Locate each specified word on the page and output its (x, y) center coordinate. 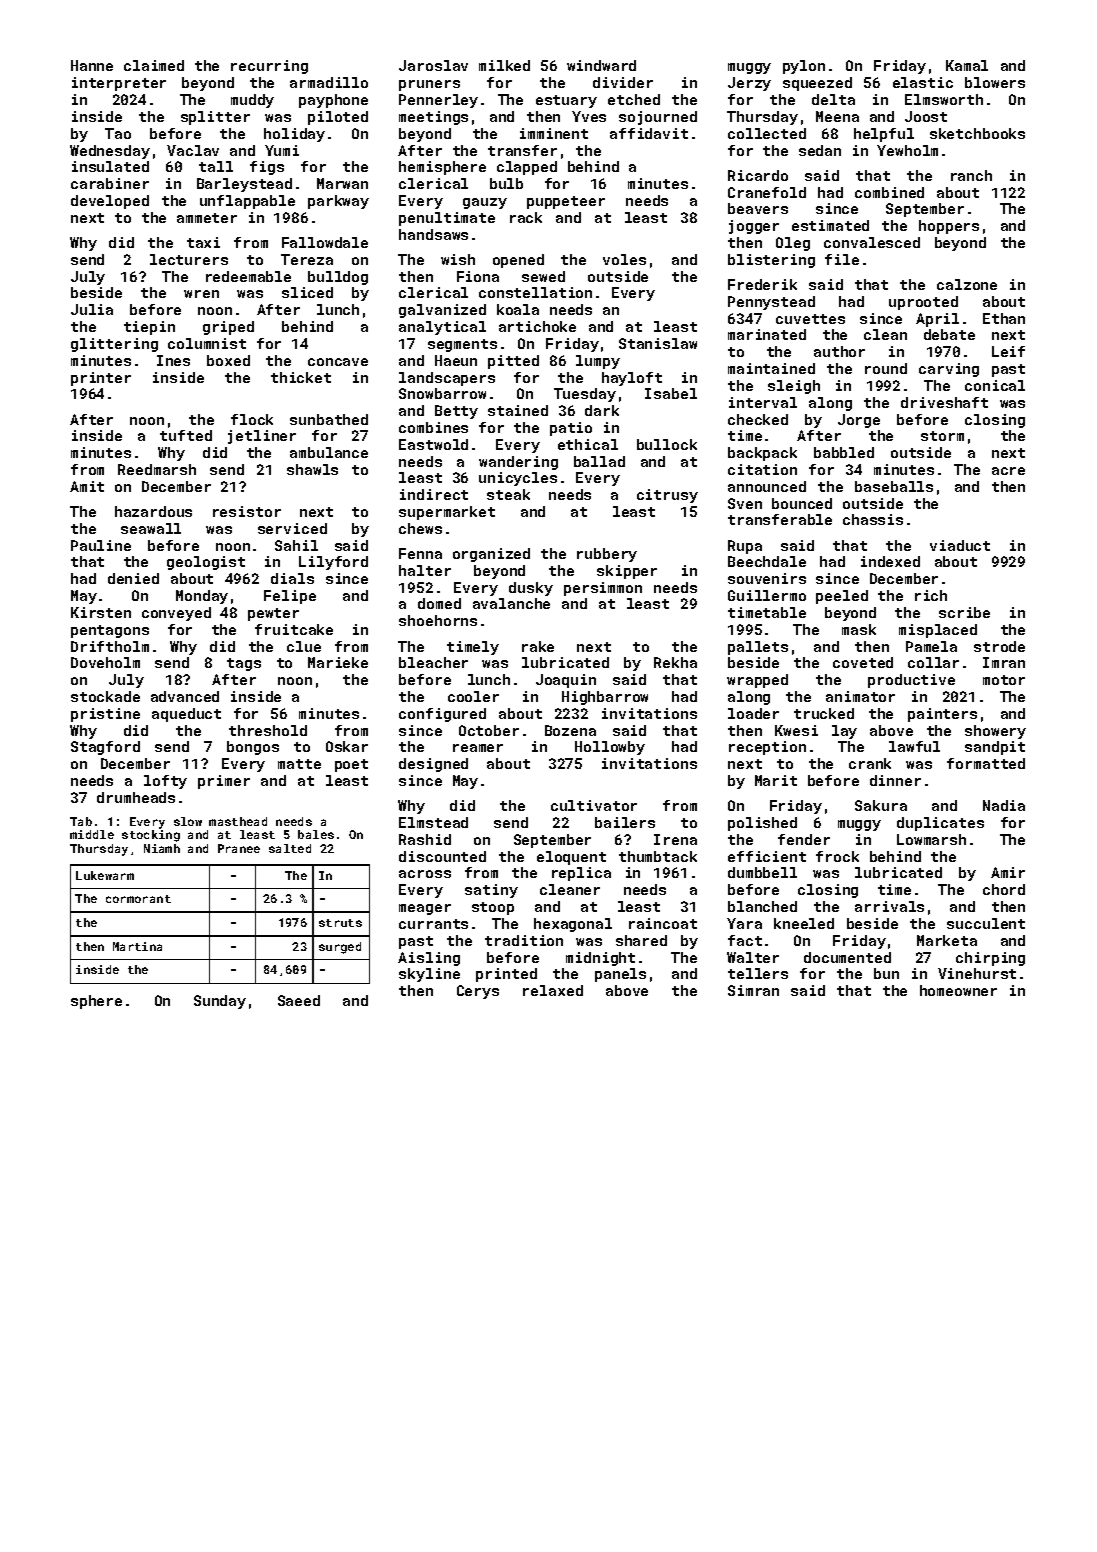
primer (224, 782)
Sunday (220, 1002)
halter (425, 570)
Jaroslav (433, 65)
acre (1008, 471)
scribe (964, 612)
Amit (87, 486)
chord (1004, 889)
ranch (971, 175)
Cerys (478, 992)
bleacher (433, 662)
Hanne (92, 65)
